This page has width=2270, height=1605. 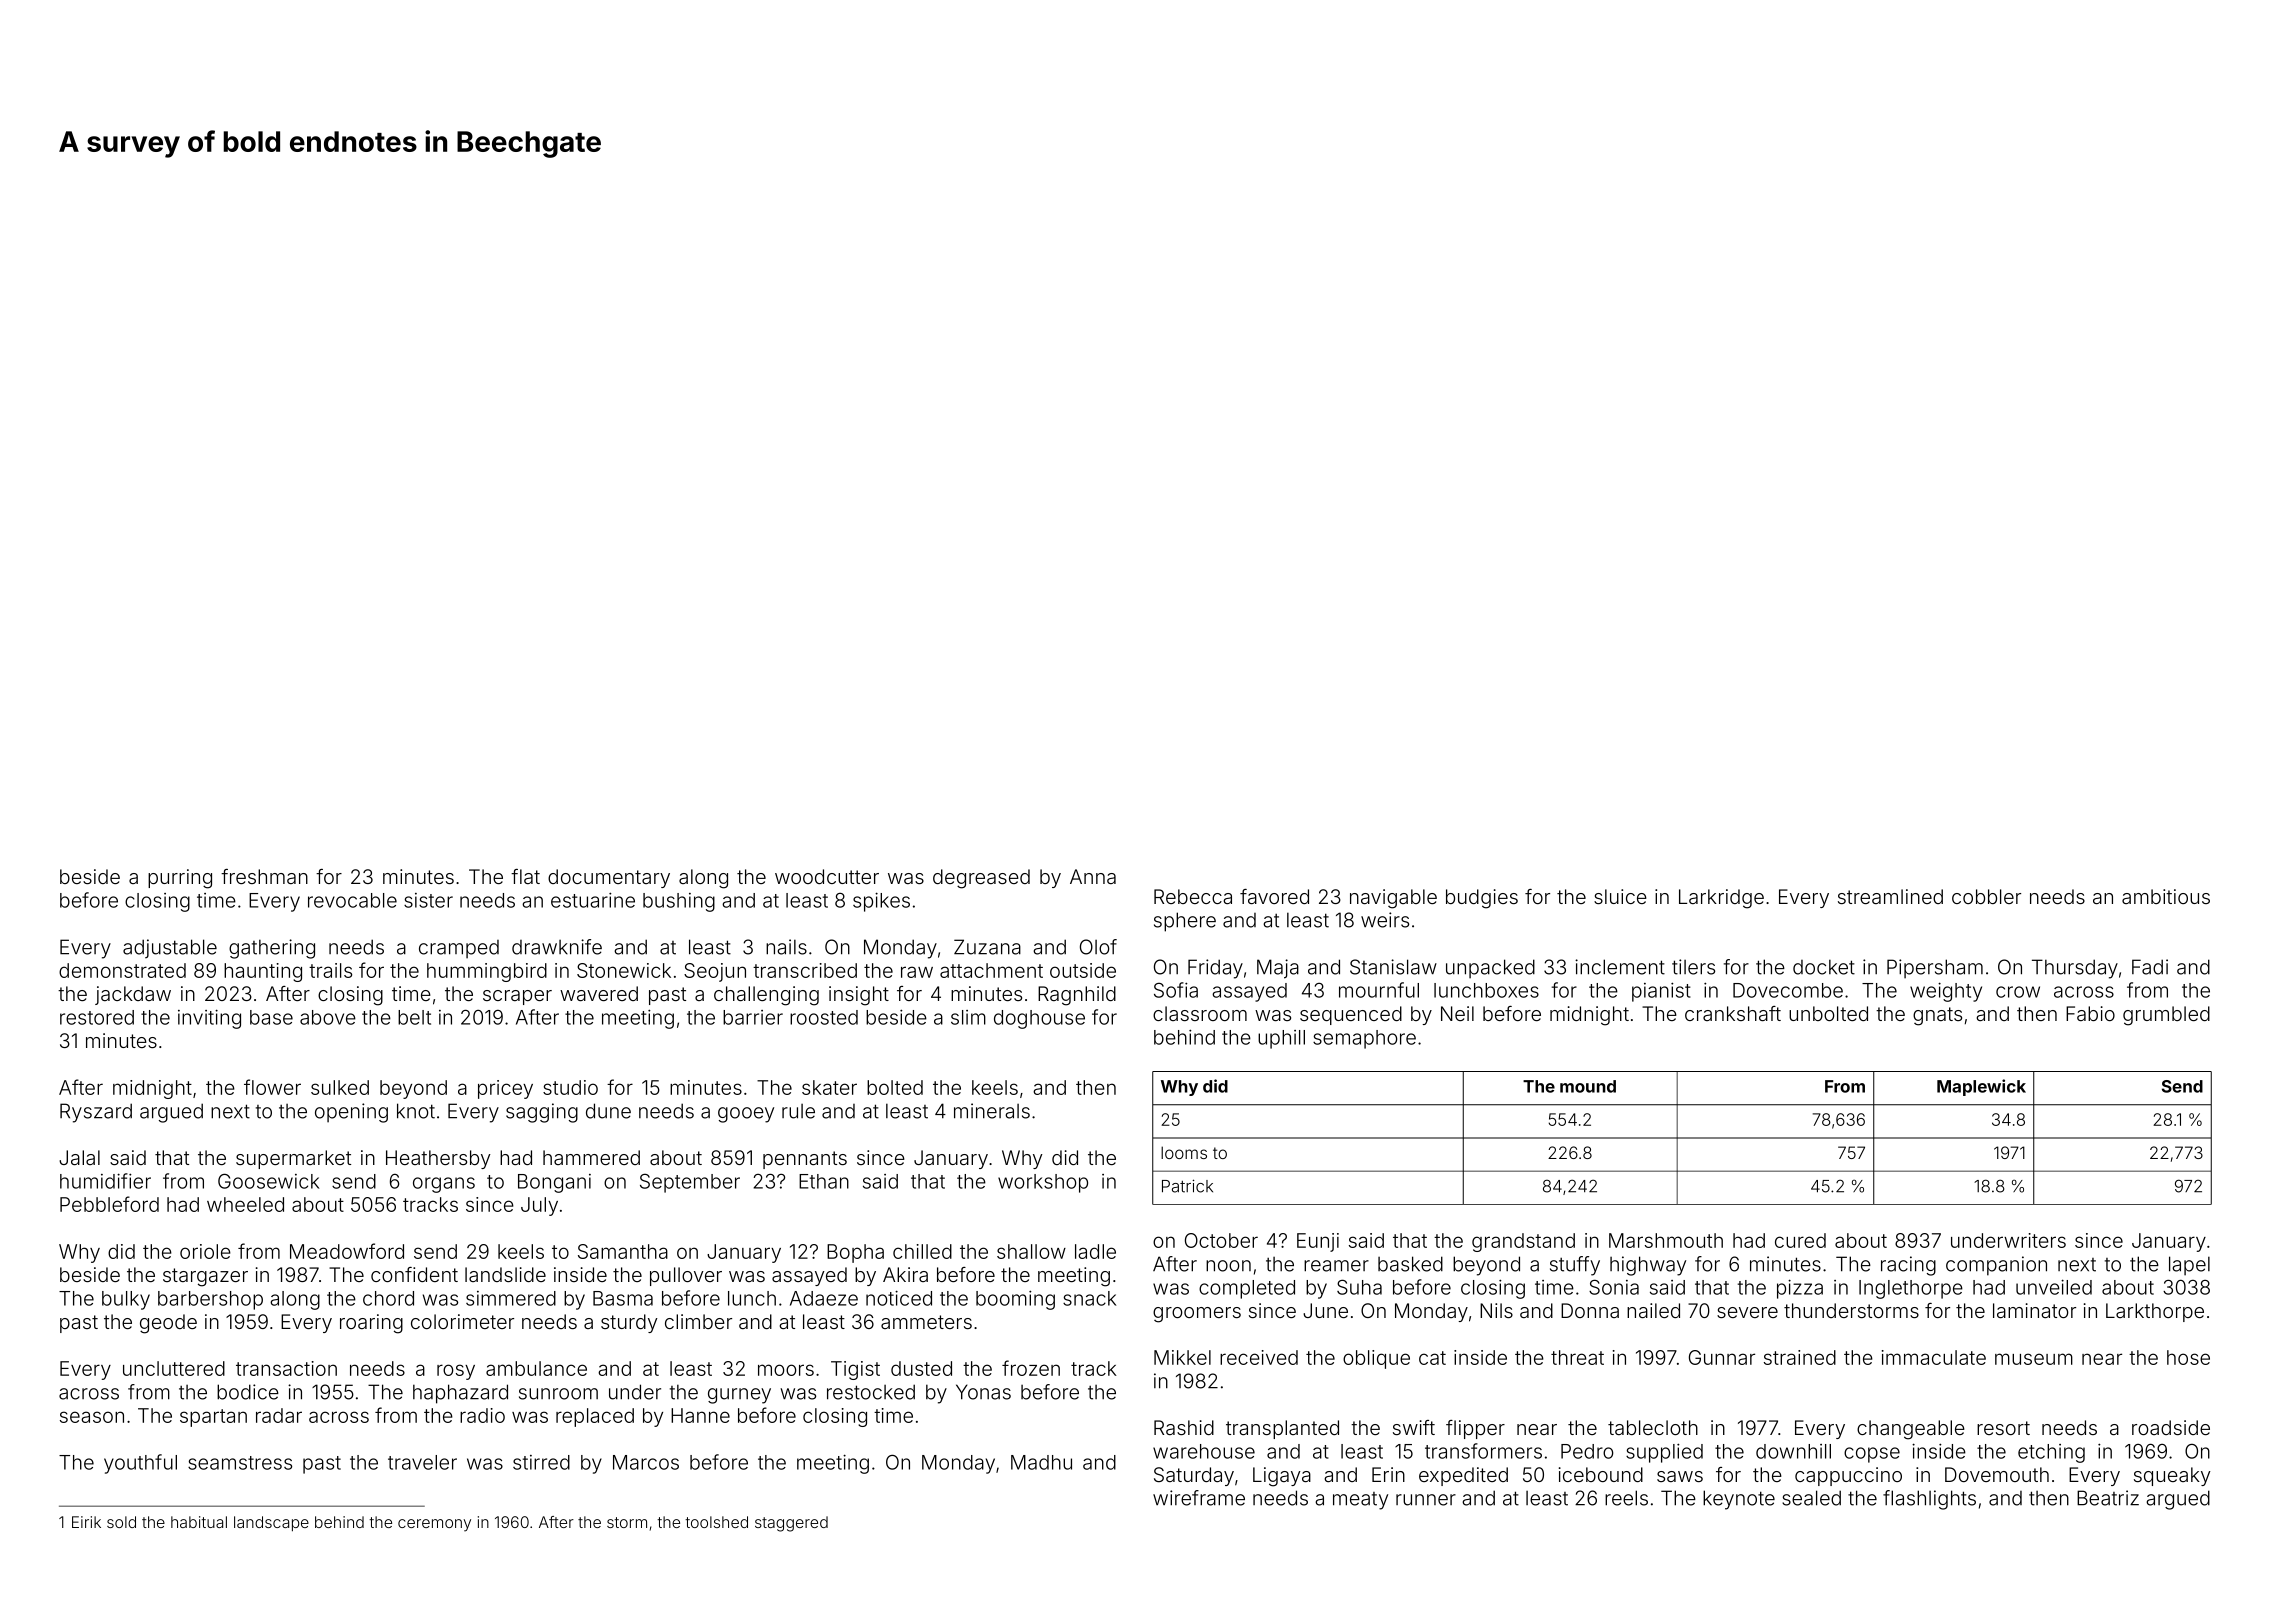 I want to click on minerals, so click(x=992, y=1111).
